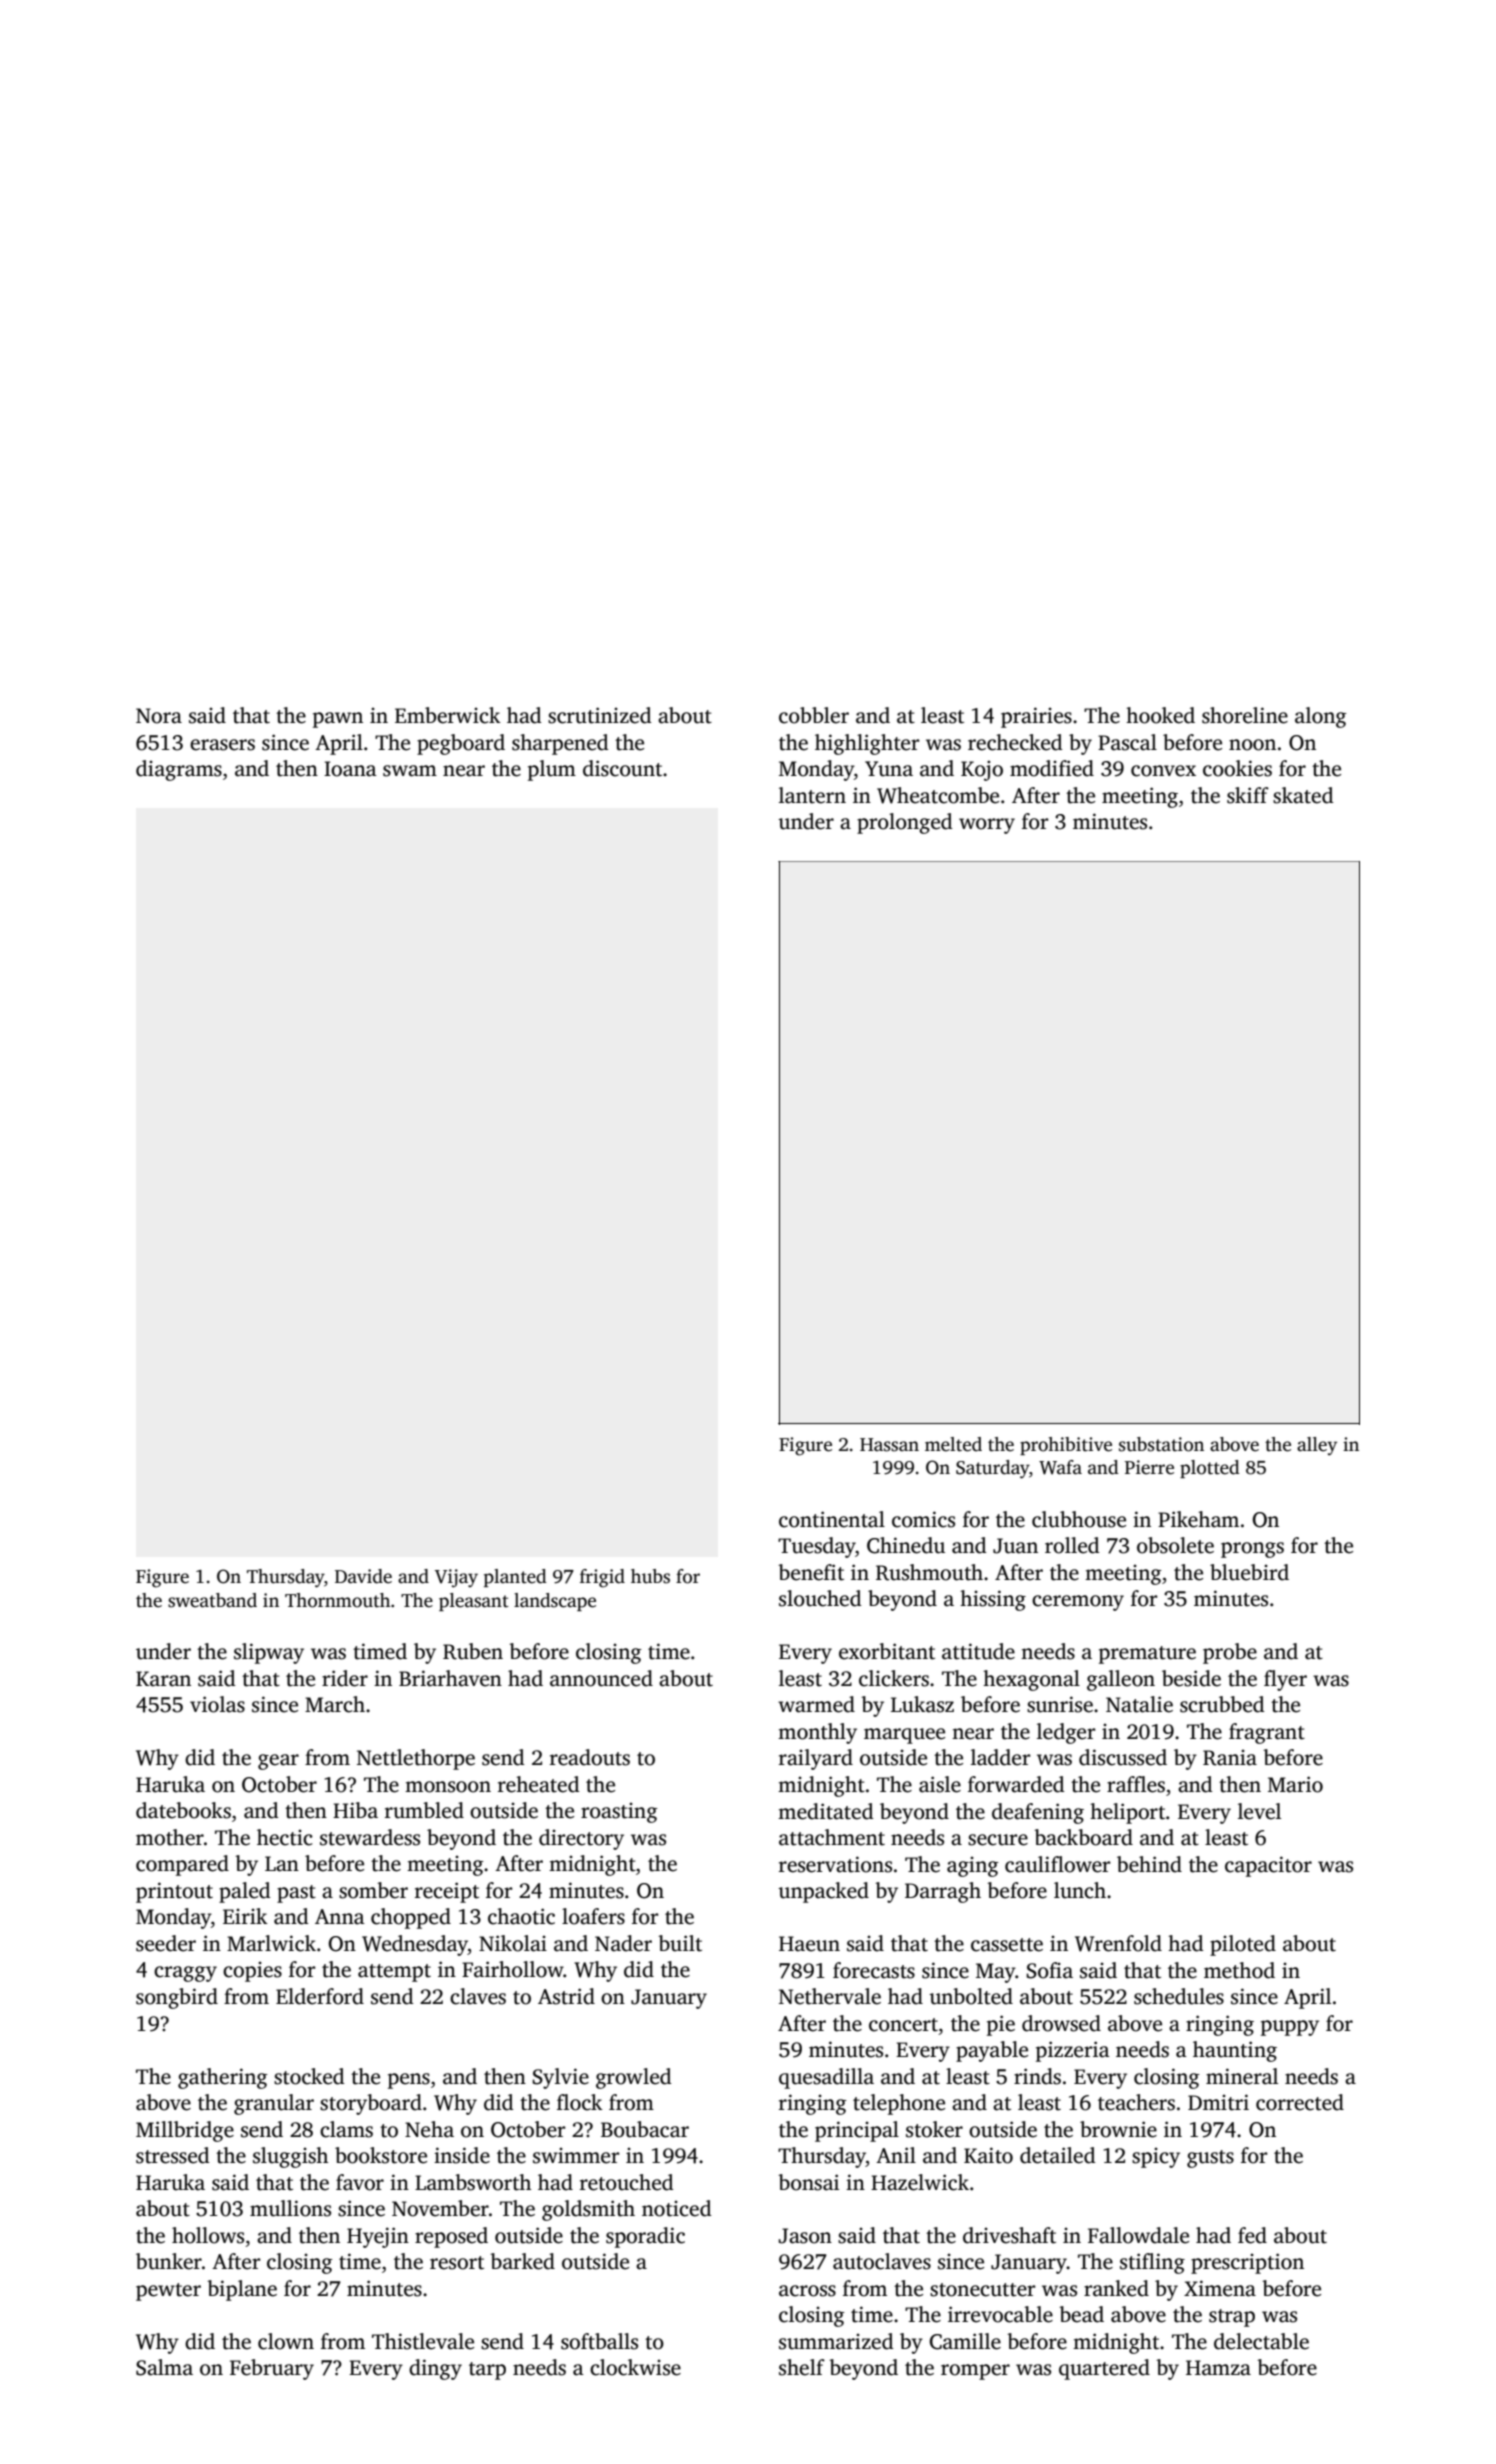 The image size is (1496, 2464). What do you see at coordinates (1321, 717) in the screenshot?
I see `along` at bounding box center [1321, 717].
